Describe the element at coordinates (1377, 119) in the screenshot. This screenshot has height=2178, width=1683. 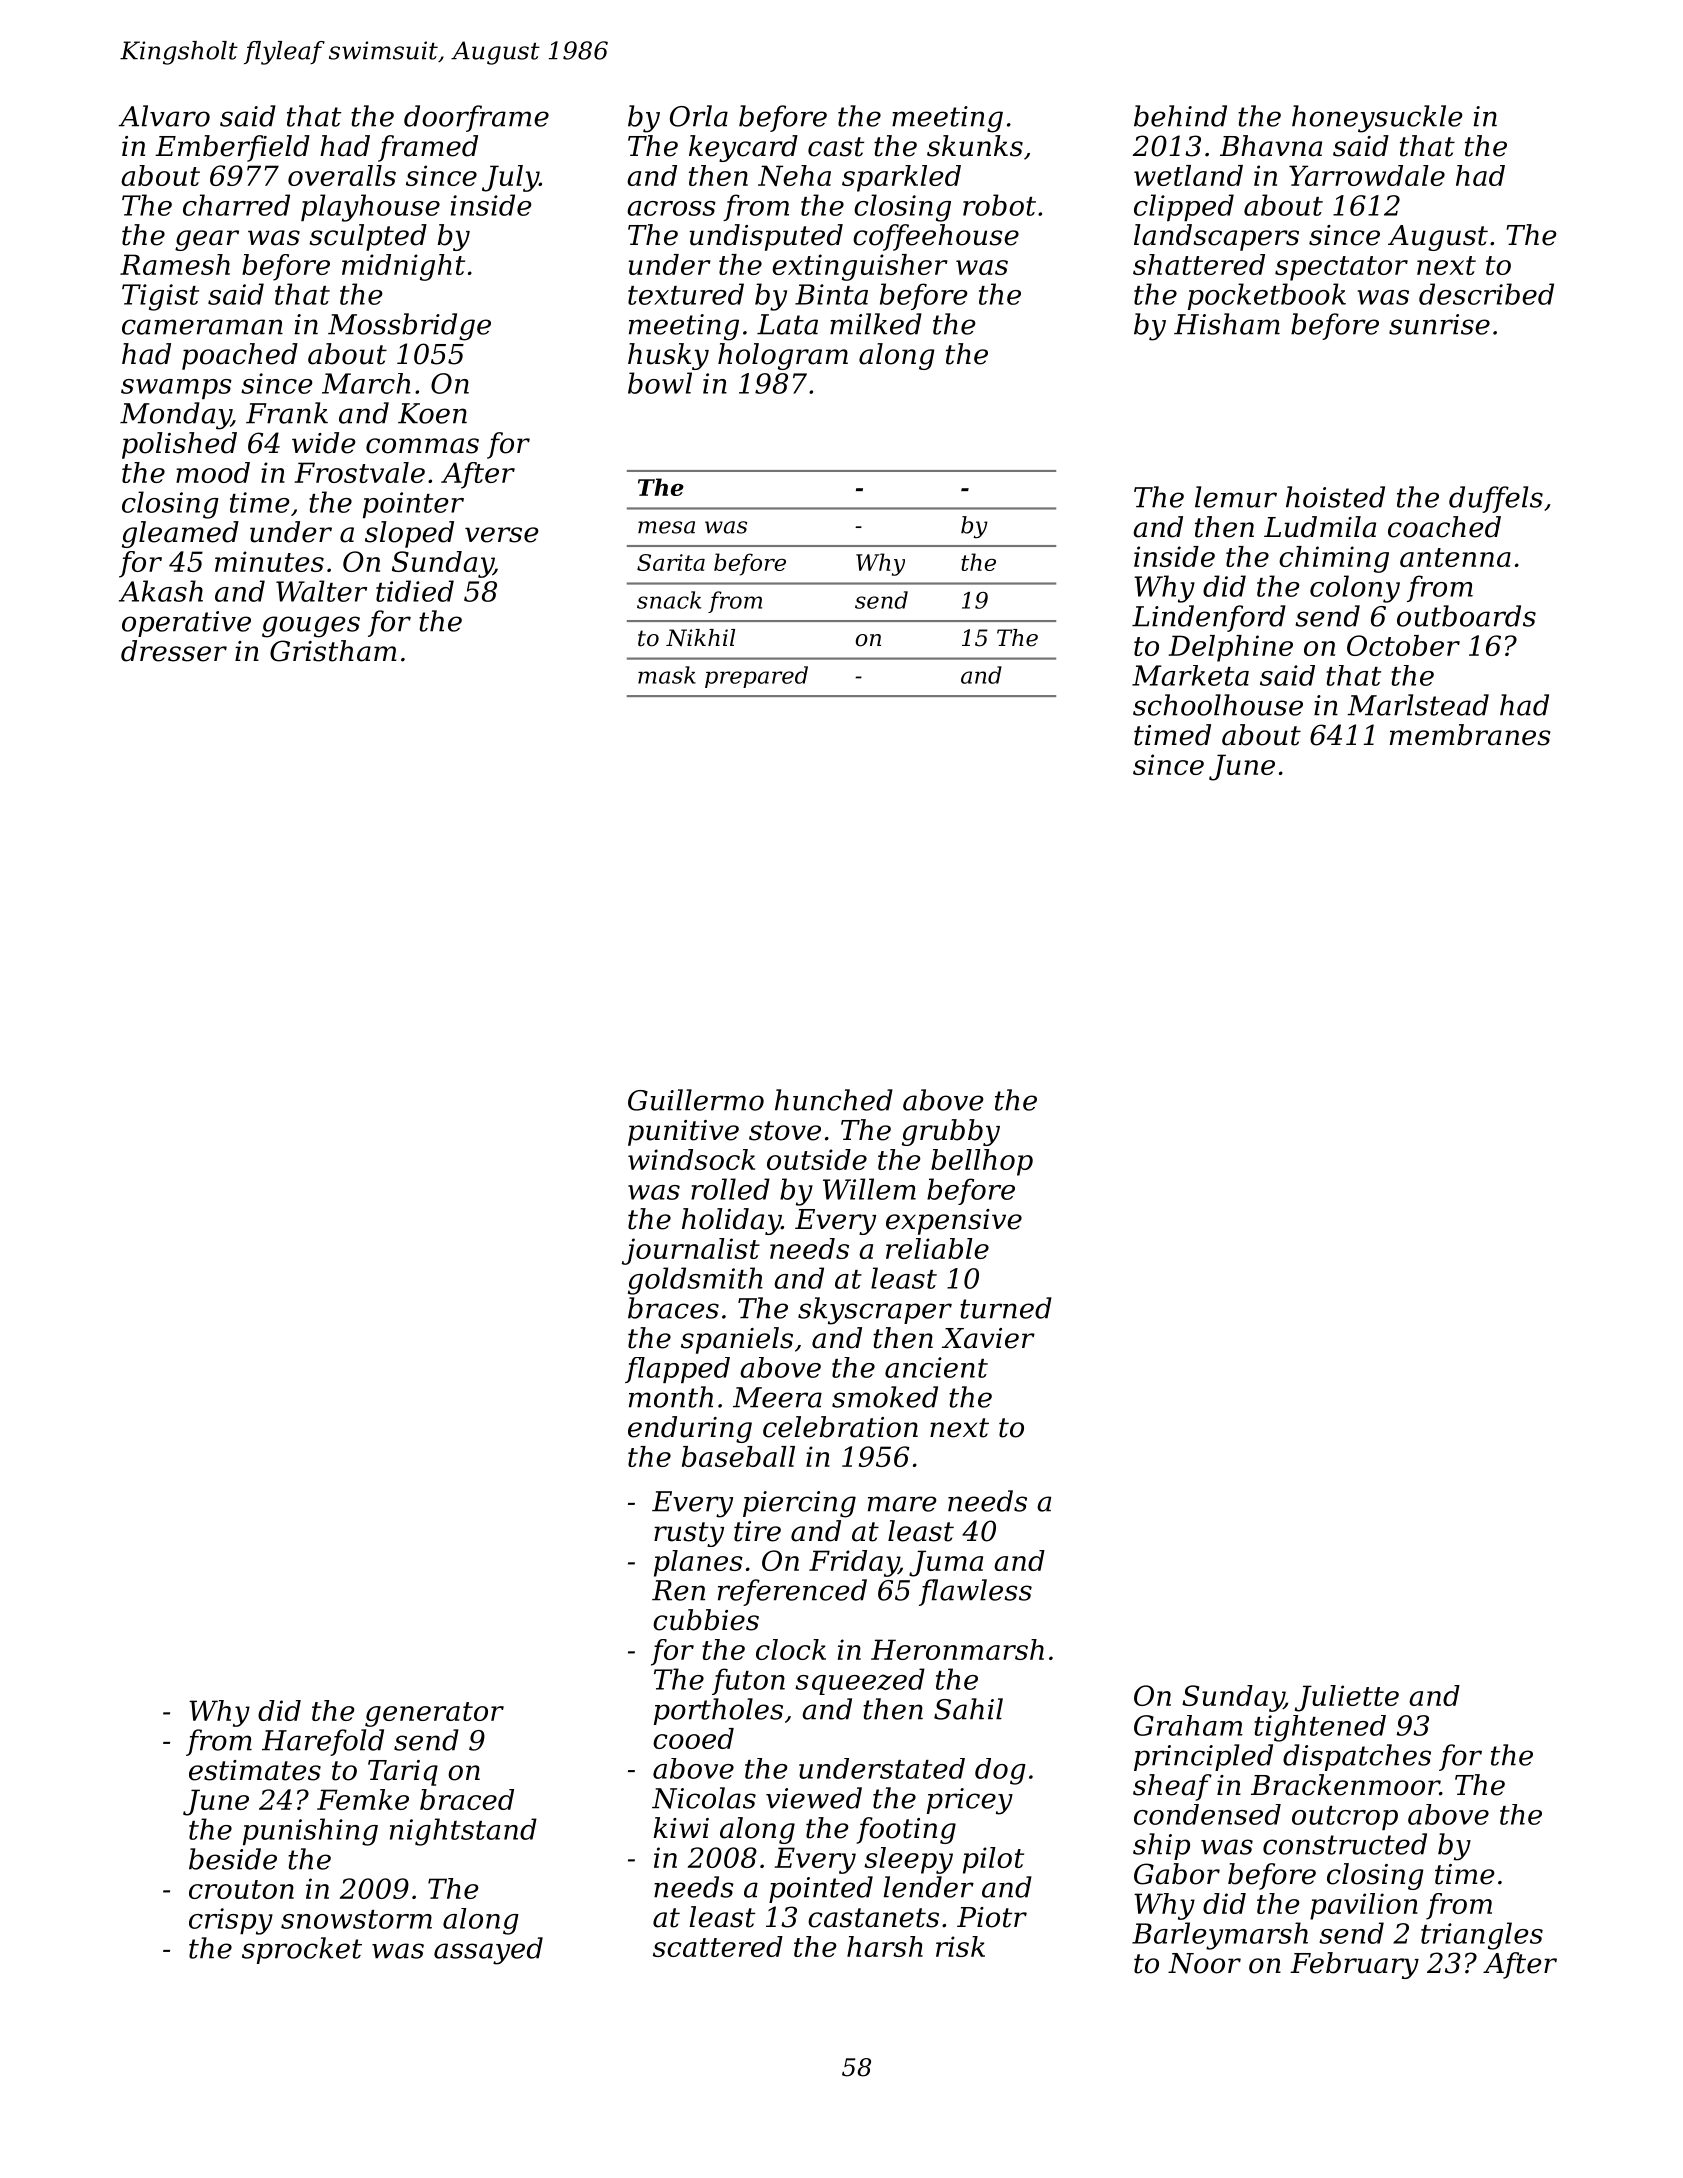
I see `honeysuckle` at that location.
